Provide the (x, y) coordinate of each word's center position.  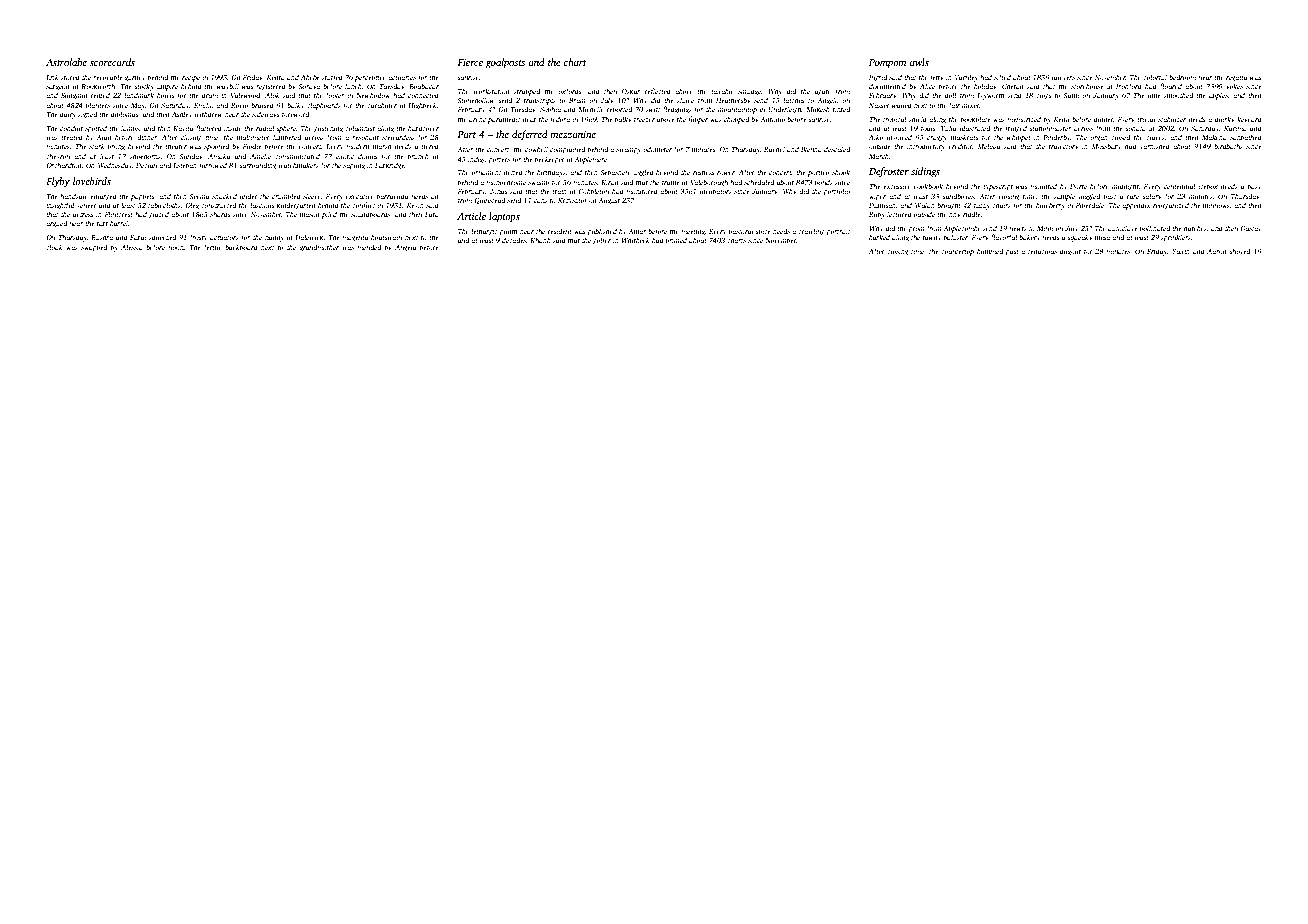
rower (726, 173)
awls (919, 62)
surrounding (257, 166)
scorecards (112, 62)
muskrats (964, 137)
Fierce (470, 62)
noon (176, 248)
